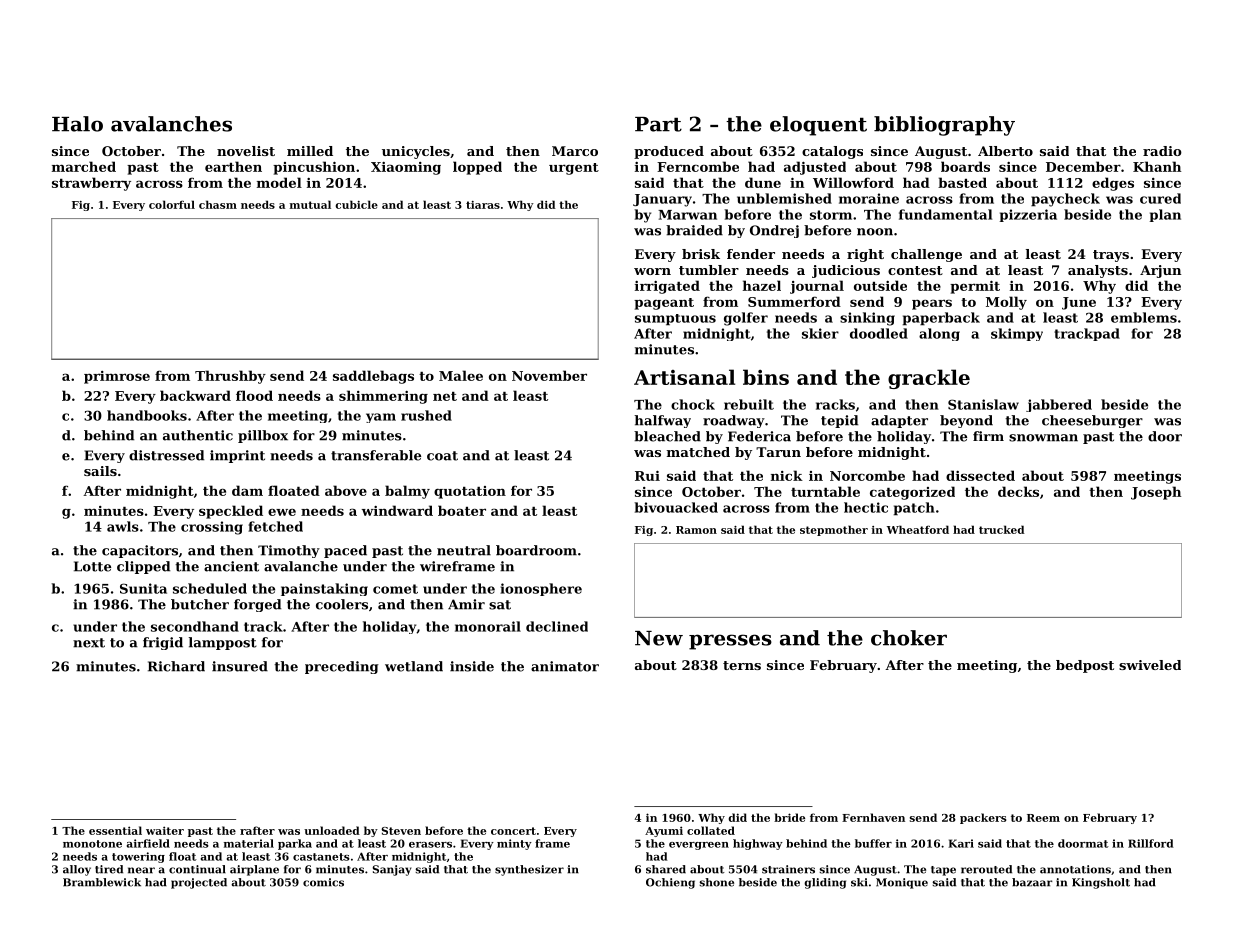 Image resolution: width=1233 pixels, height=952 pixels. What do you see at coordinates (766, 377) in the screenshot?
I see `bins` at bounding box center [766, 377].
